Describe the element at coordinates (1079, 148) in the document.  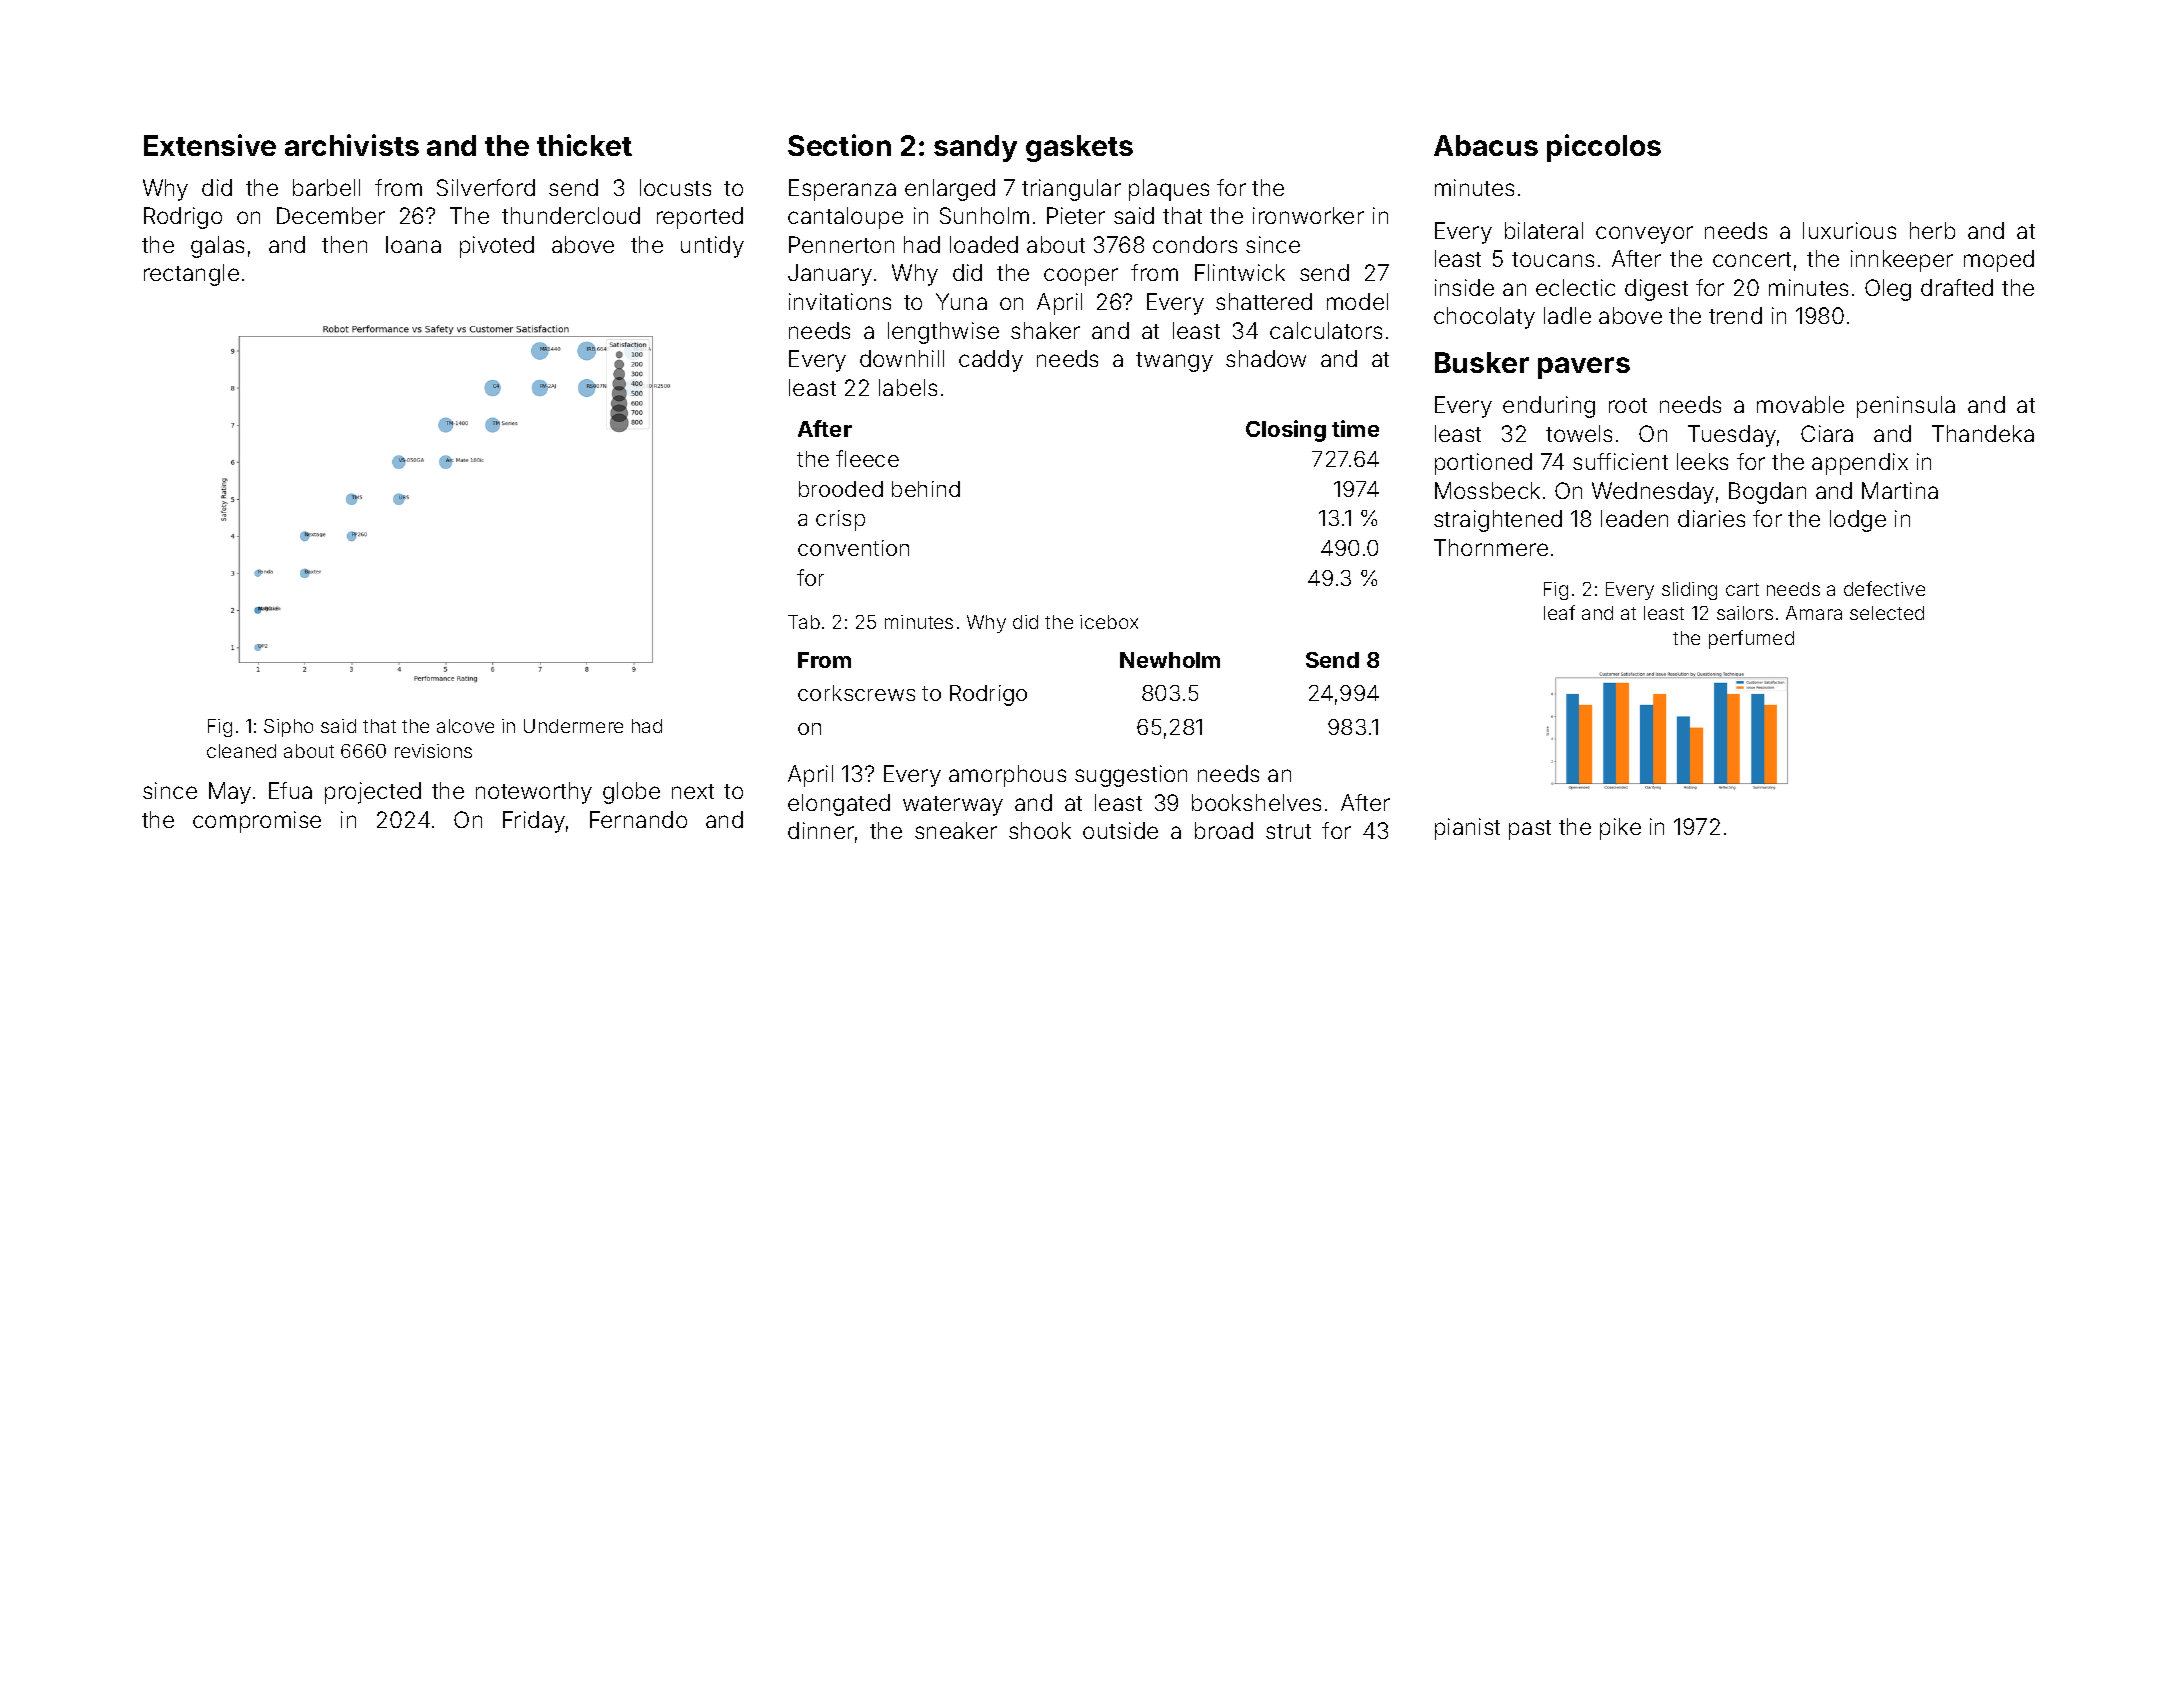
I see `gaskets` at that location.
